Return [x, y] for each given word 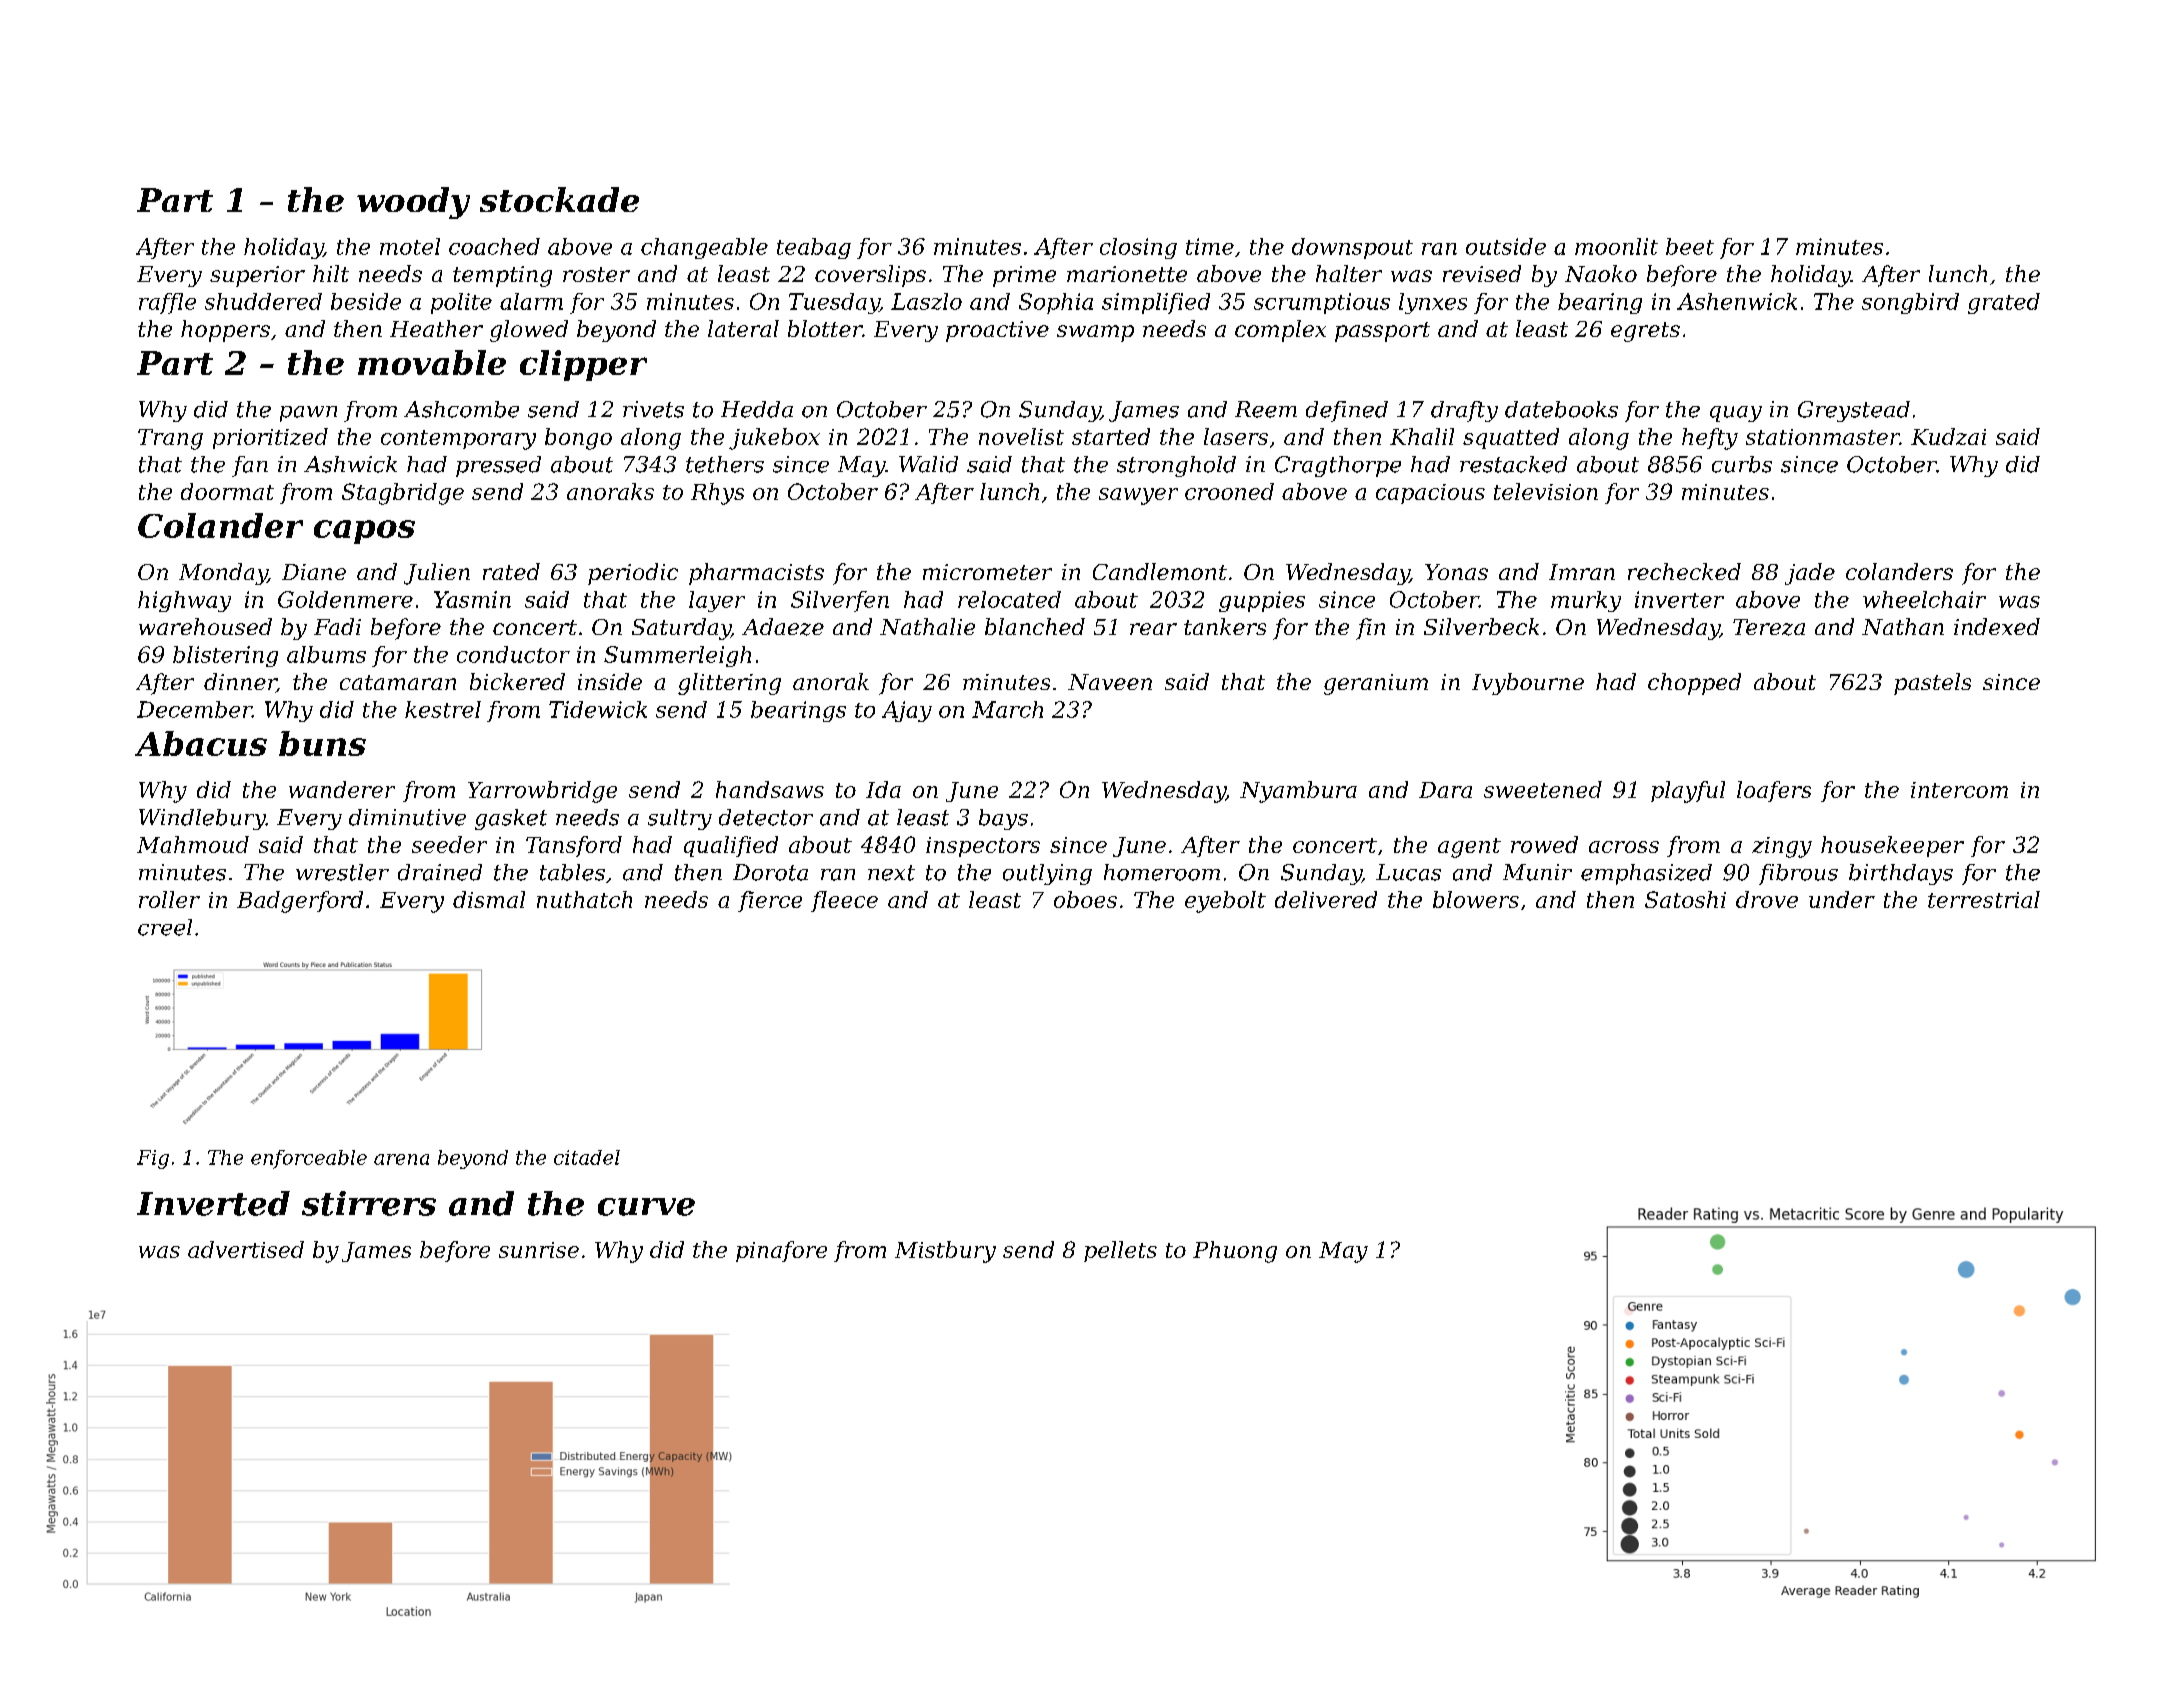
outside [1506, 246]
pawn [308, 414]
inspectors [983, 847]
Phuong [1235, 1252]
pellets [1120, 1251]
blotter [825, 328]
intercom [1959, 790]
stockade [559, 199]
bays [1003, 819]
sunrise [539, 1250]
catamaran [398, 682]
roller [169, 899]
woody [413, 203]
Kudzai [1948, 436]
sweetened [1543, 789]
